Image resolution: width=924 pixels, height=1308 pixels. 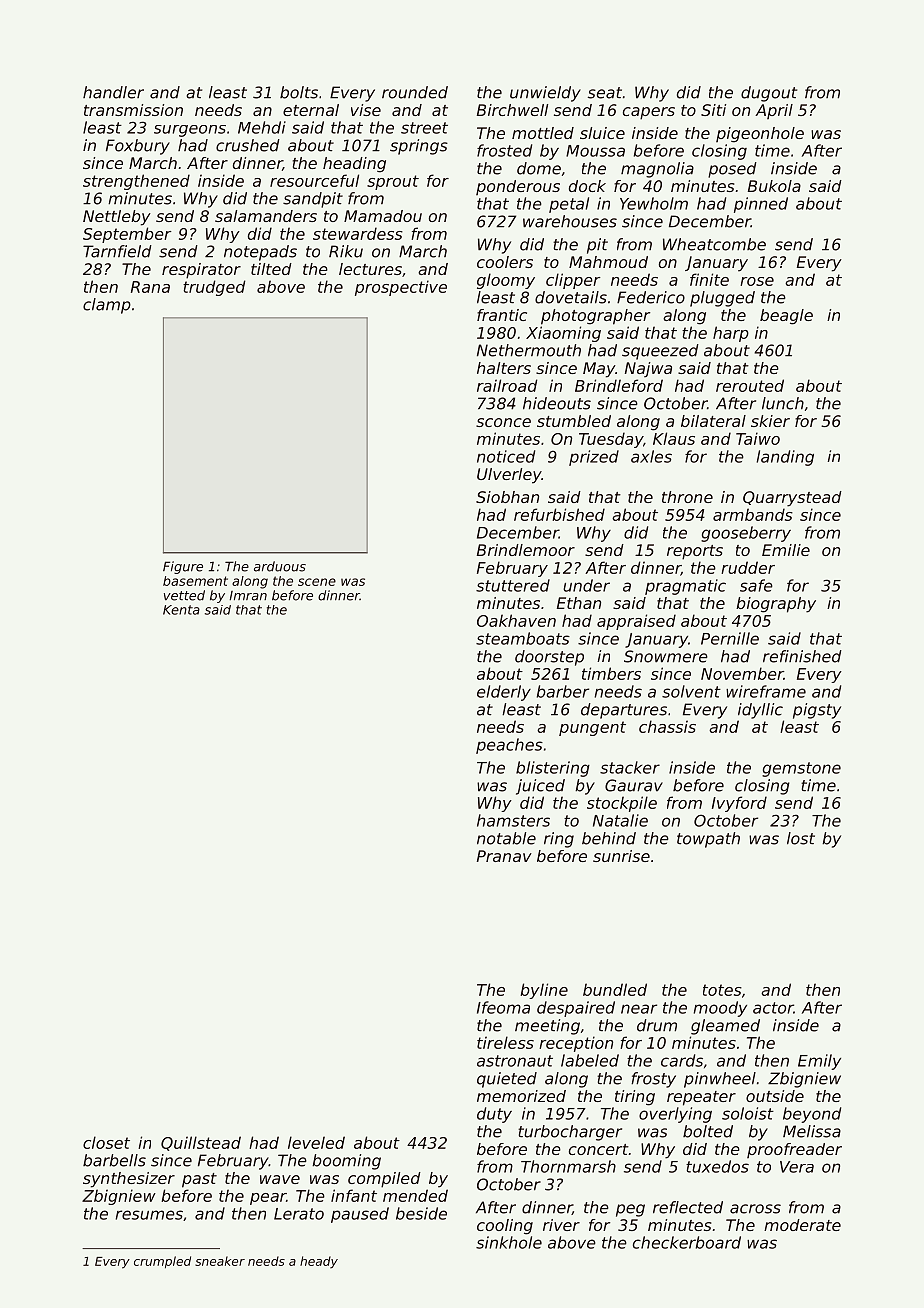 I want to click on petal, so click(x=569, y=205).
